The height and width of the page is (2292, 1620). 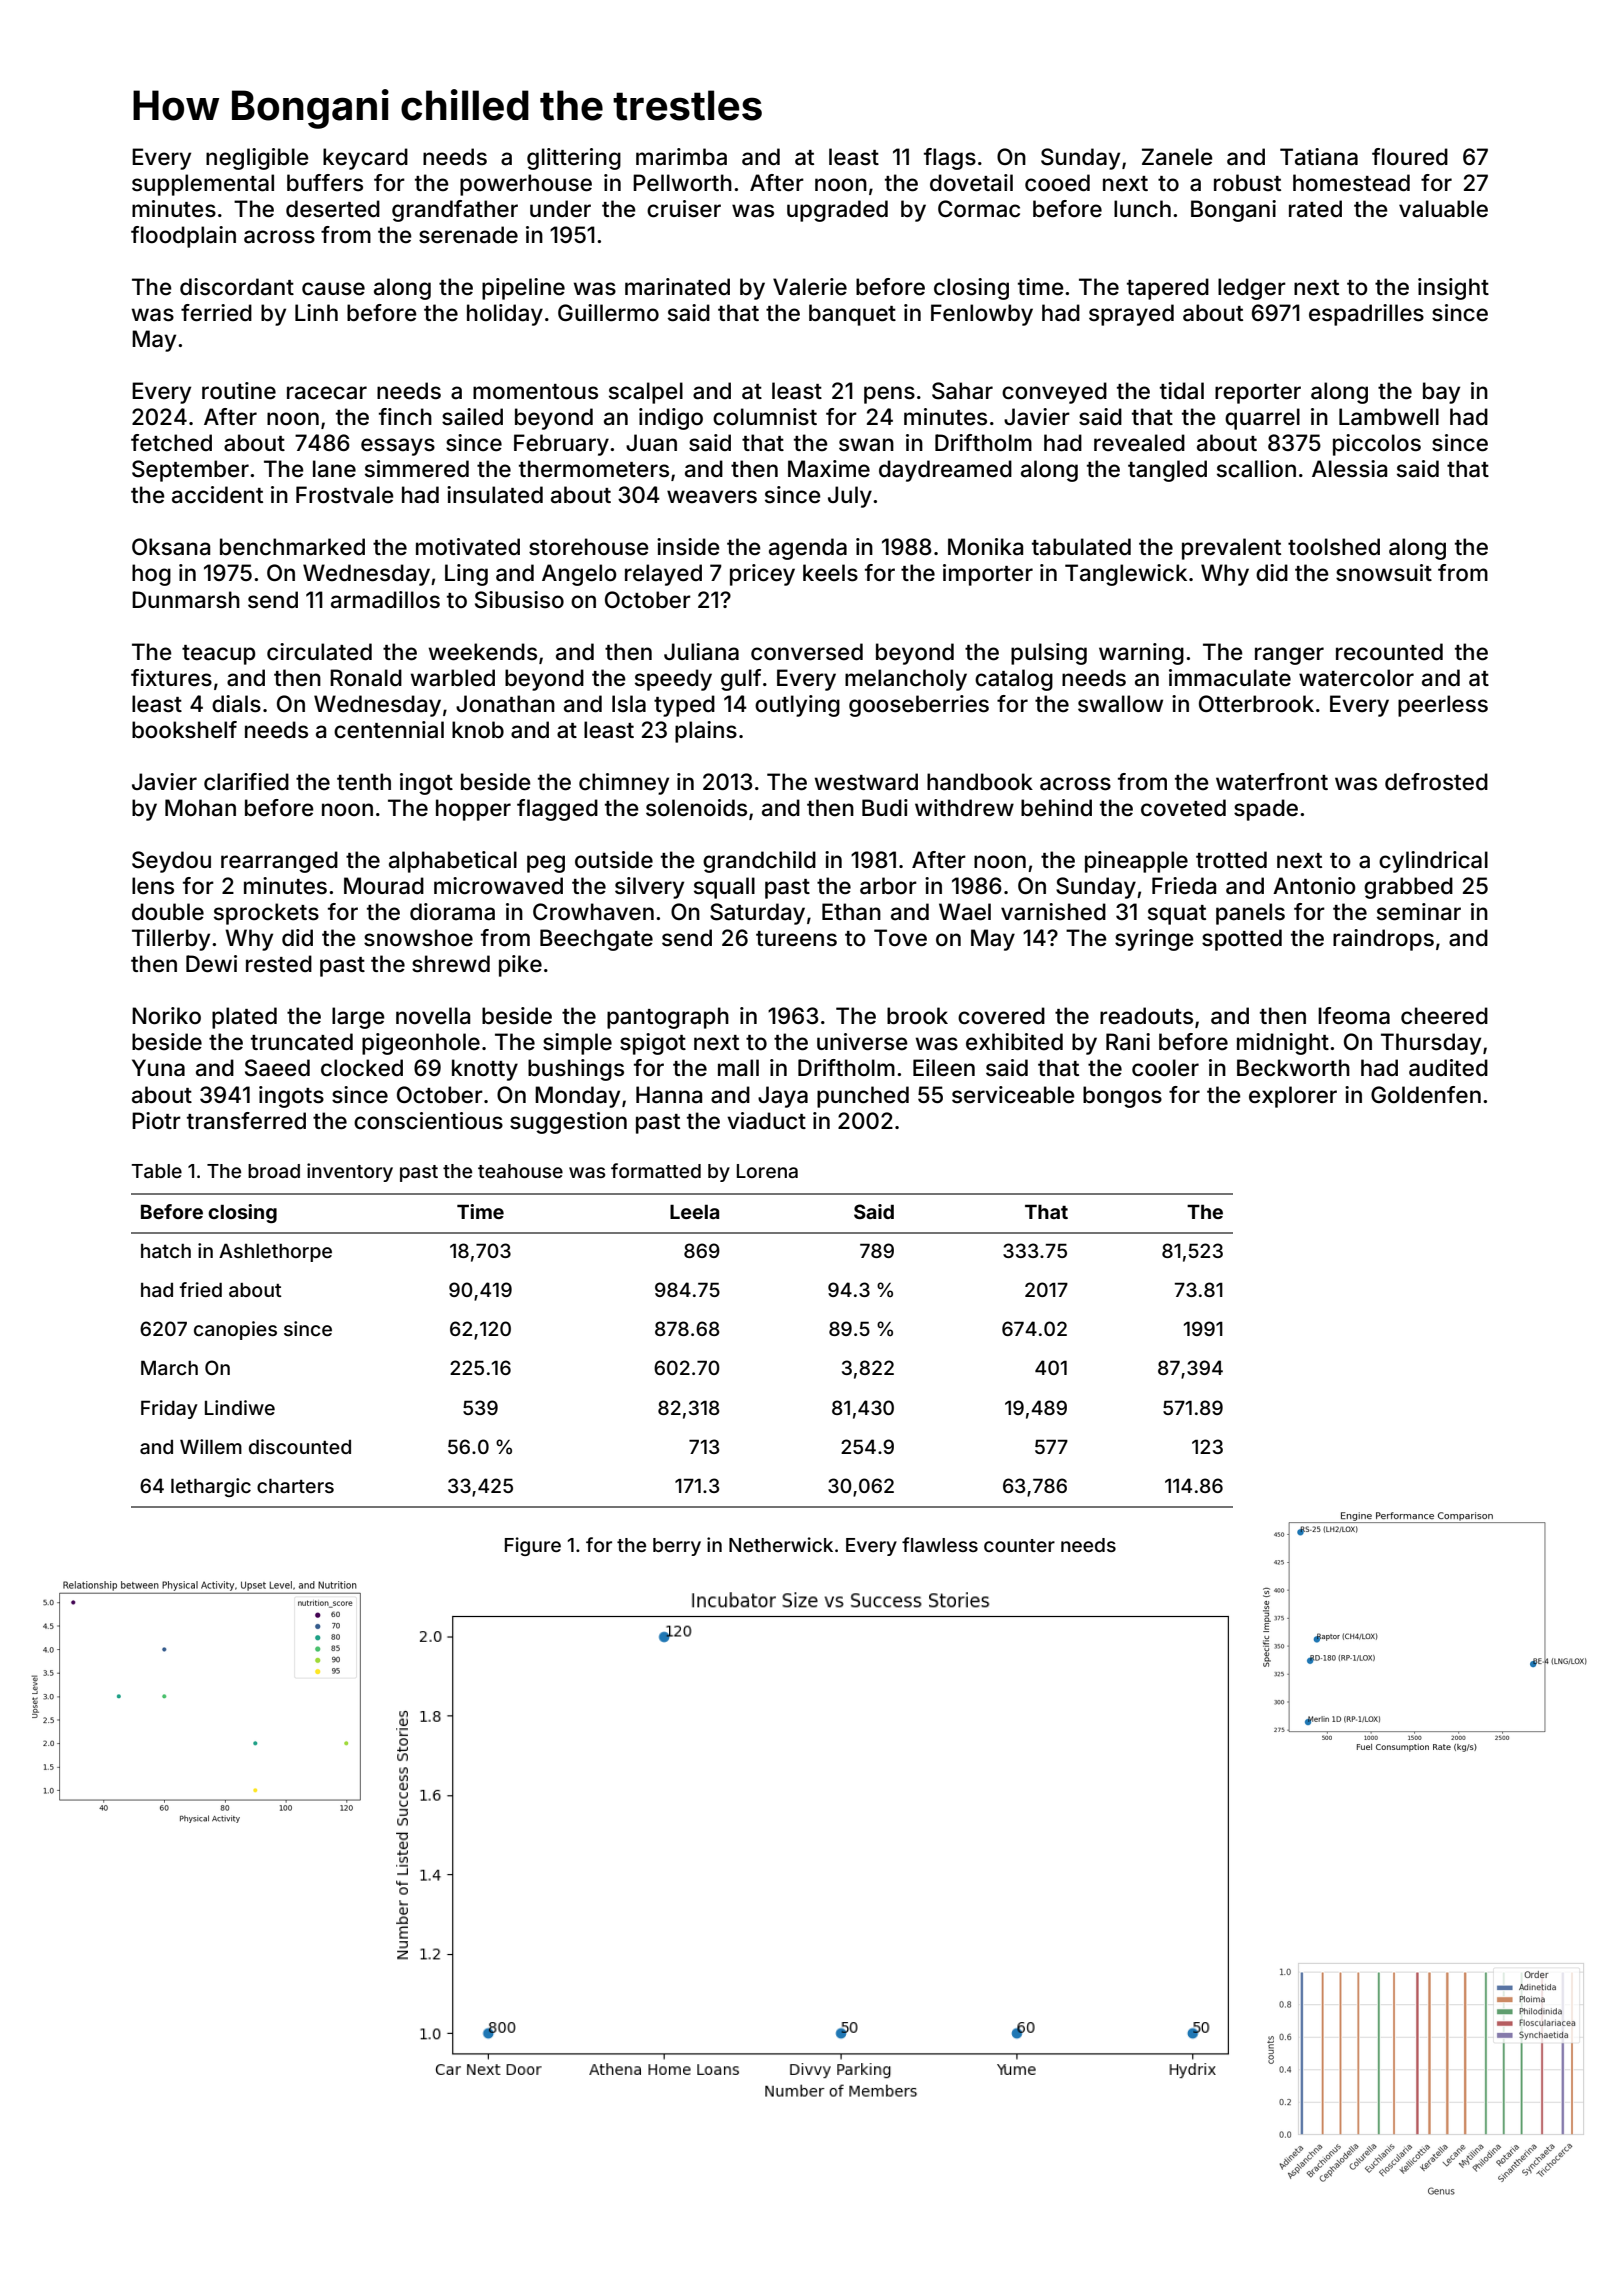 I want to click on Noriko, so click(x=166, y=1016).
